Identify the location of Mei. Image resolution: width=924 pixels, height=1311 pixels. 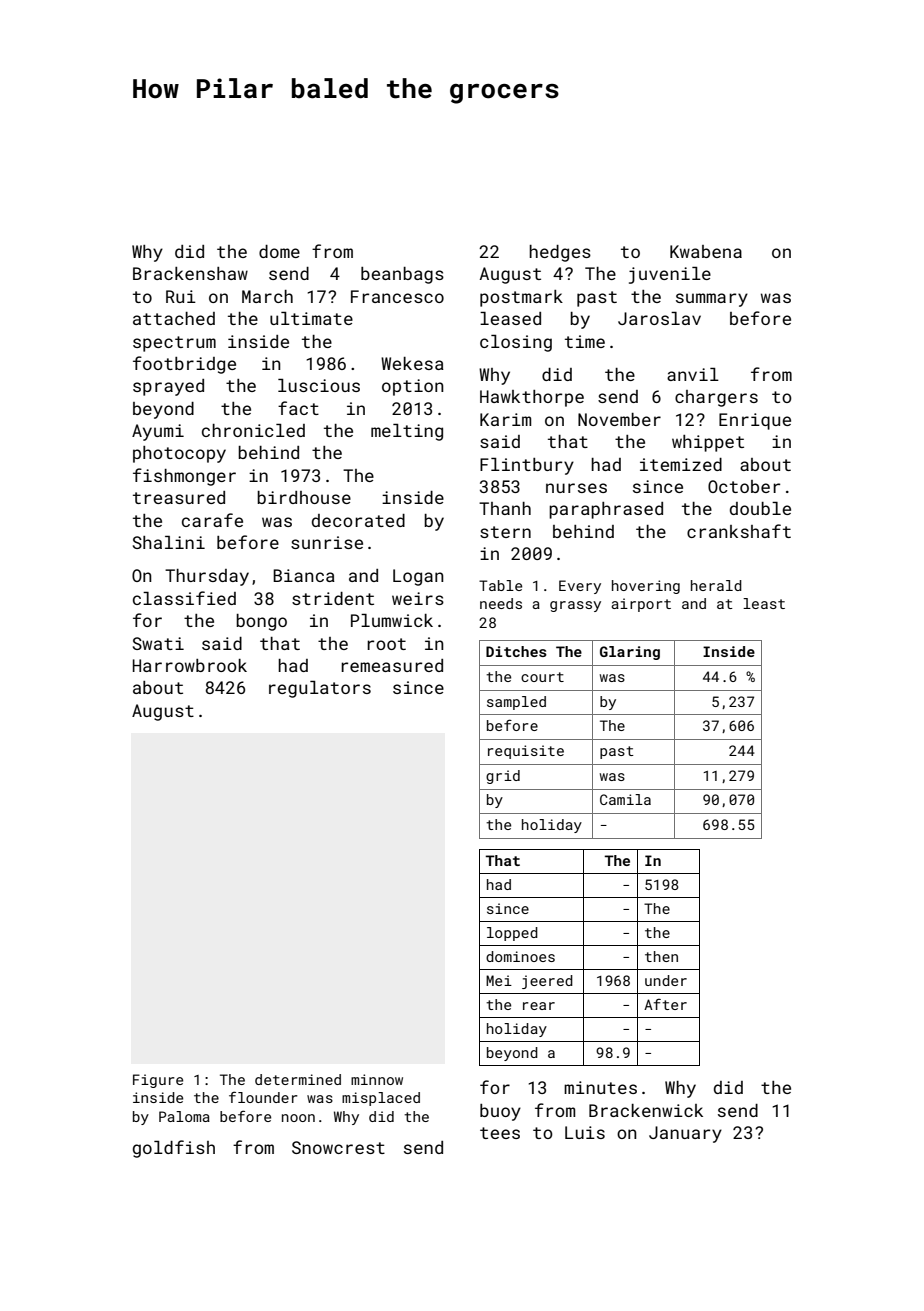
(499, 980).
